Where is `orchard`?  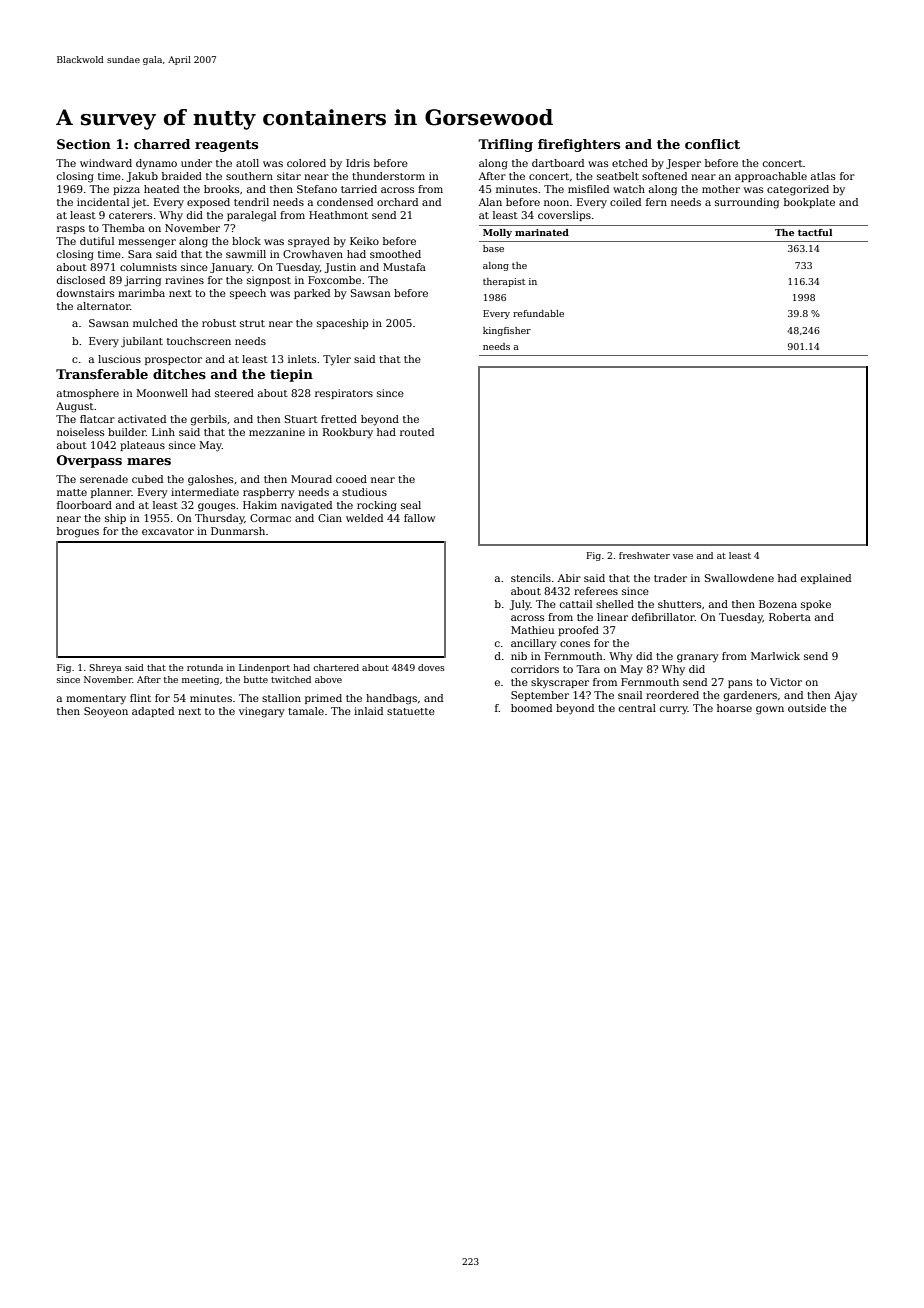
orchard is located at coordinates (397, 202).
